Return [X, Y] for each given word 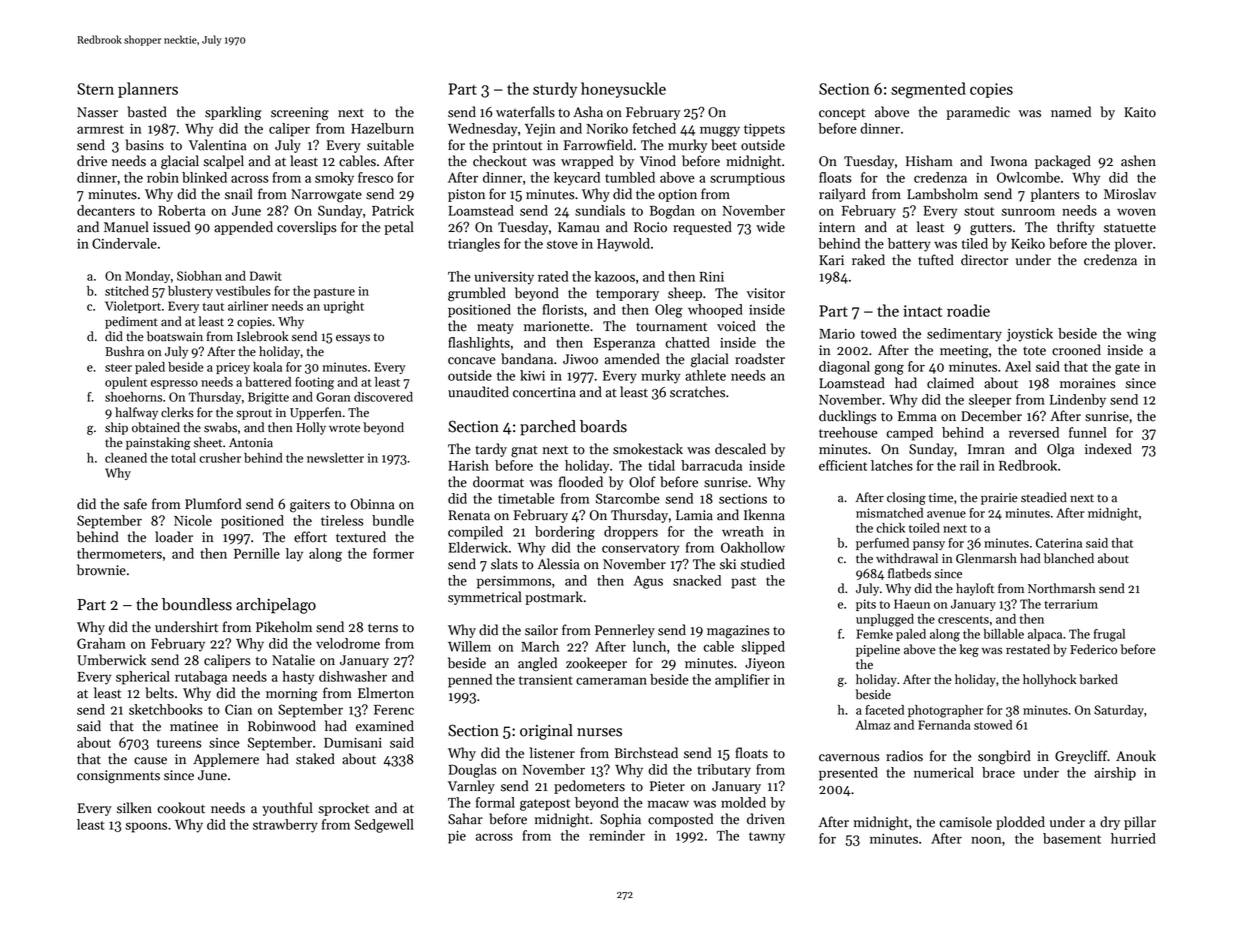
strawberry [285, 826]
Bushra [124, 351]
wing [1141, 335]
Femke [874, 634]
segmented [928, 90]
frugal [1109, 635]
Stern [95, 89]
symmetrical [485, 598]
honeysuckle [623, 90]
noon [986, 840]
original [546, 732]
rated [553, 276]
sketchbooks [166, 709]
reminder [617, 835]
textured [361, 537]
